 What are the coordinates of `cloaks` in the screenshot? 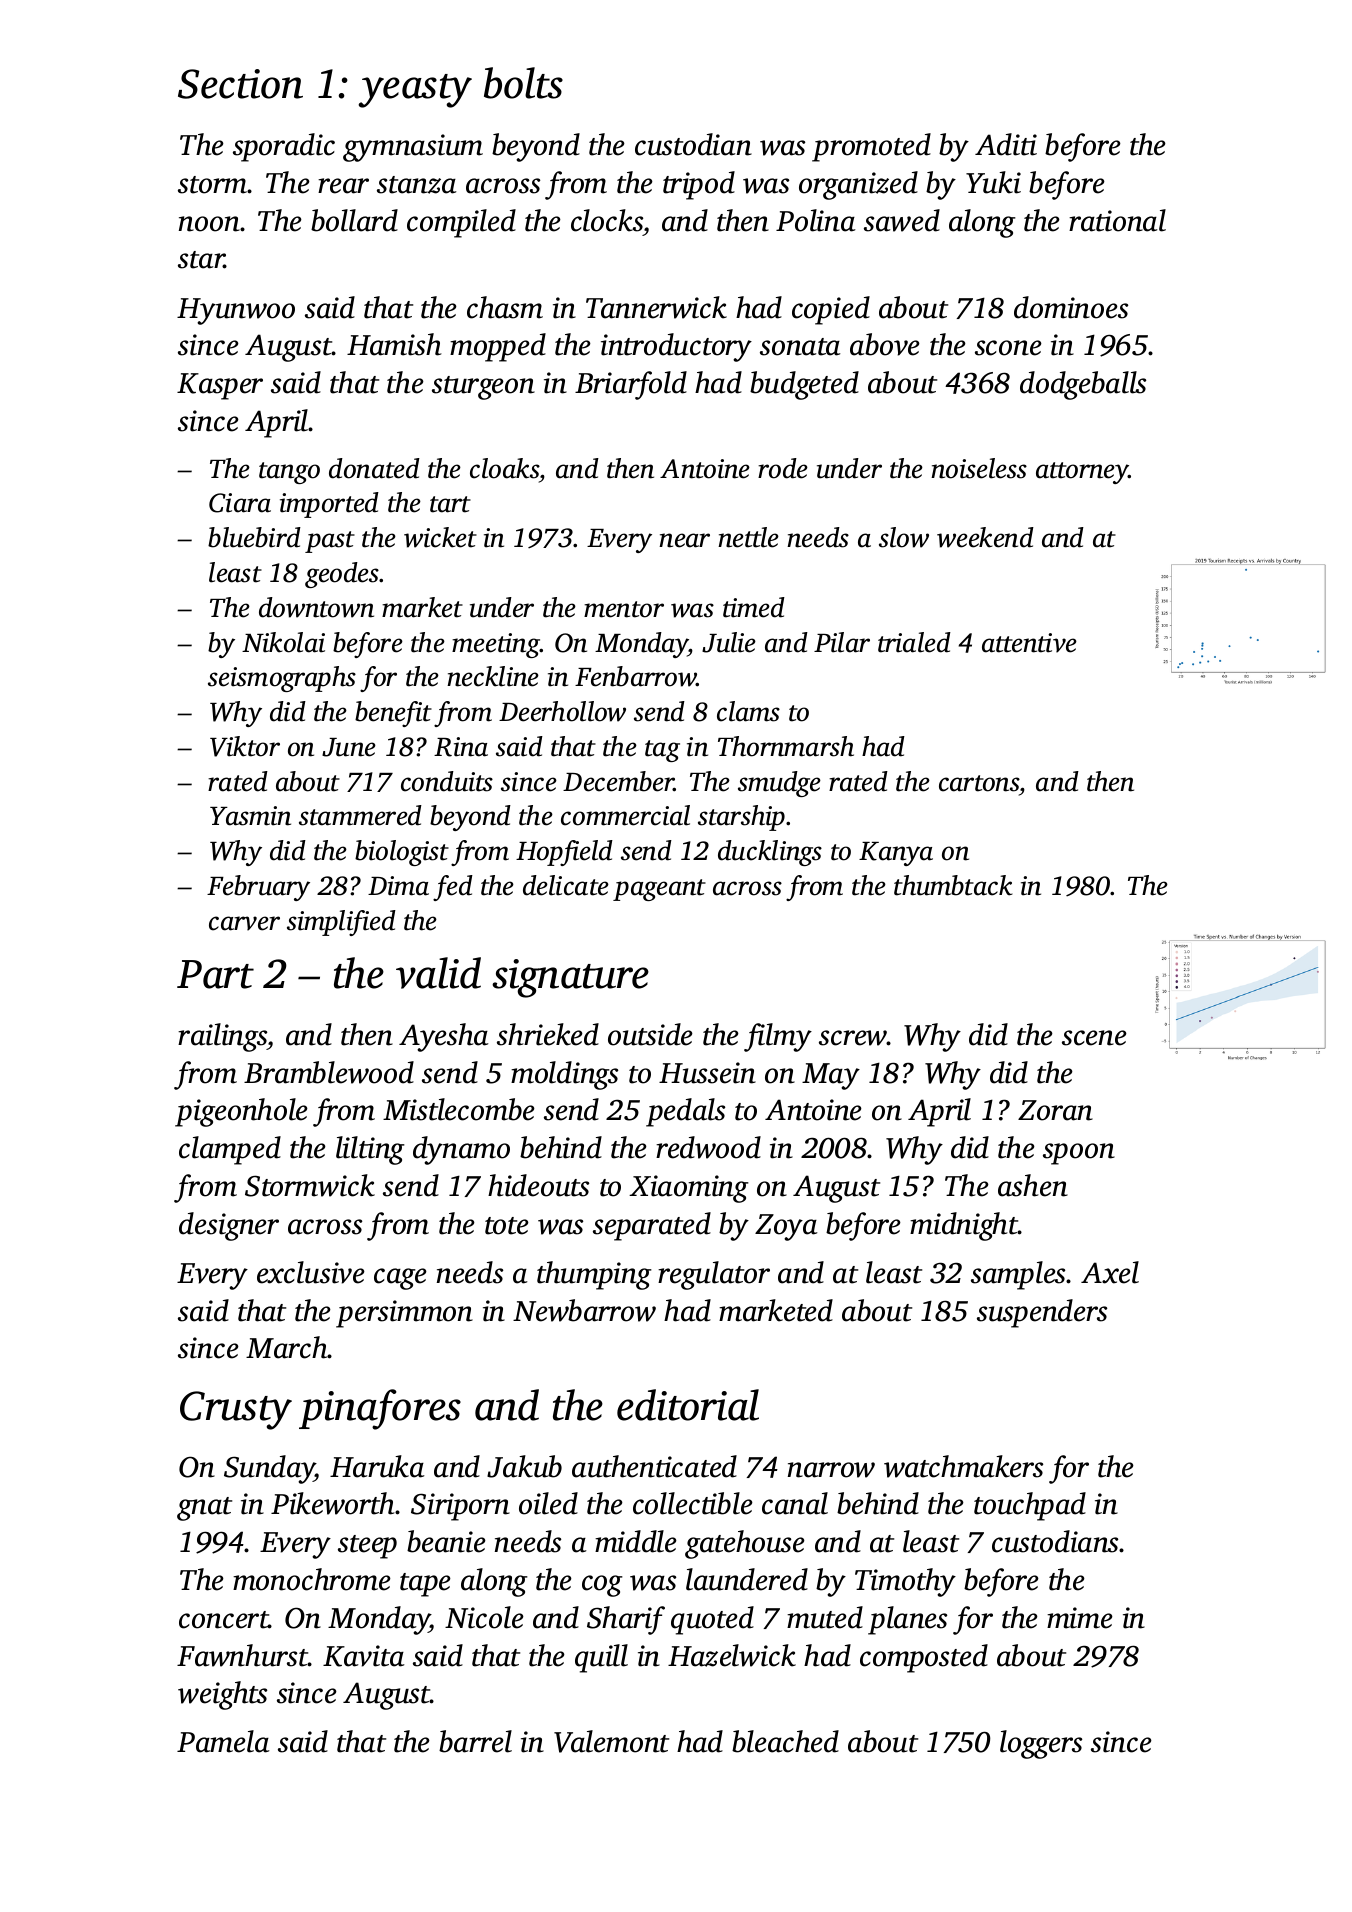 It's located at (504, 468).
